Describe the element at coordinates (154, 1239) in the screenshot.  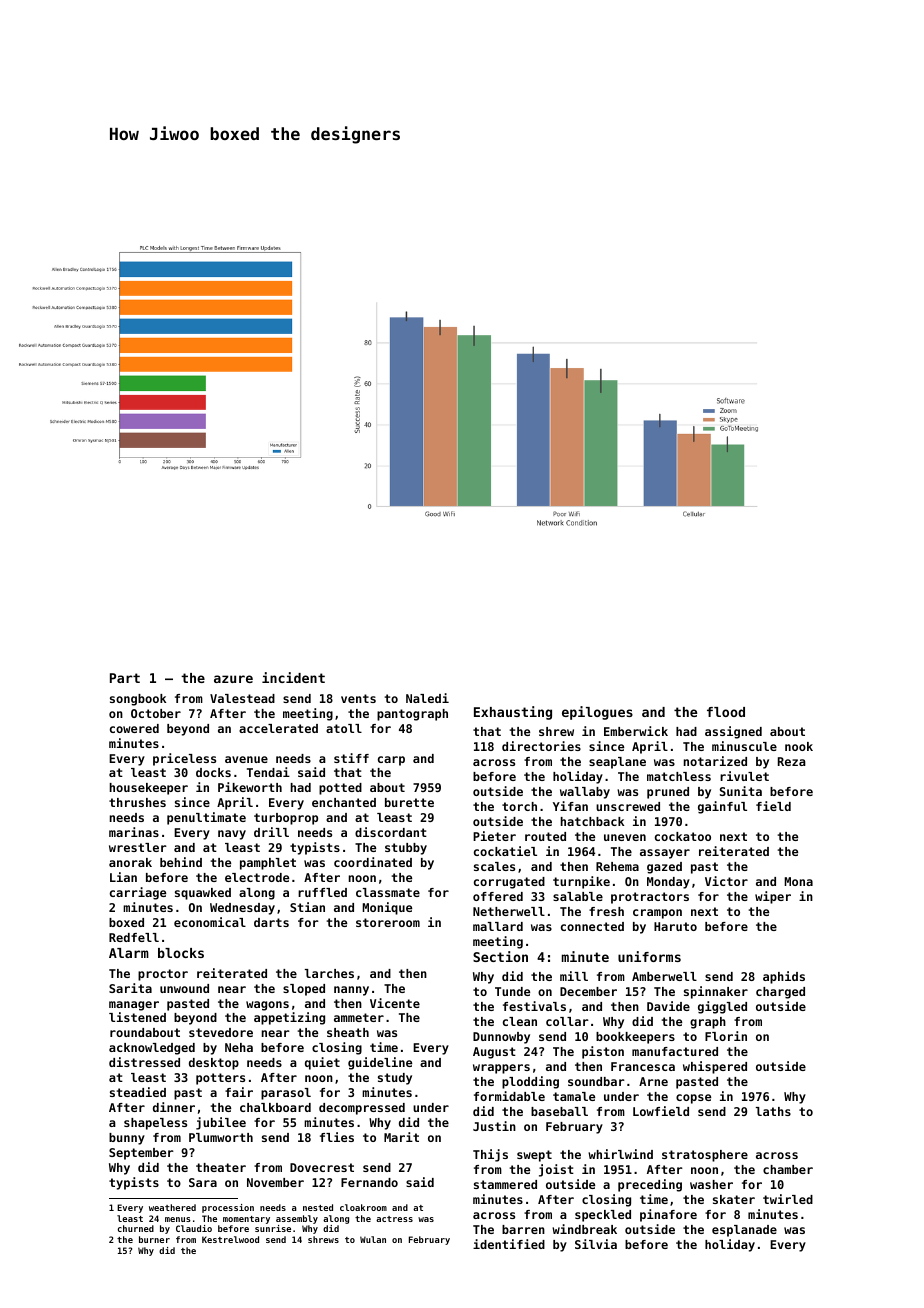
I see `burner` at that location.
